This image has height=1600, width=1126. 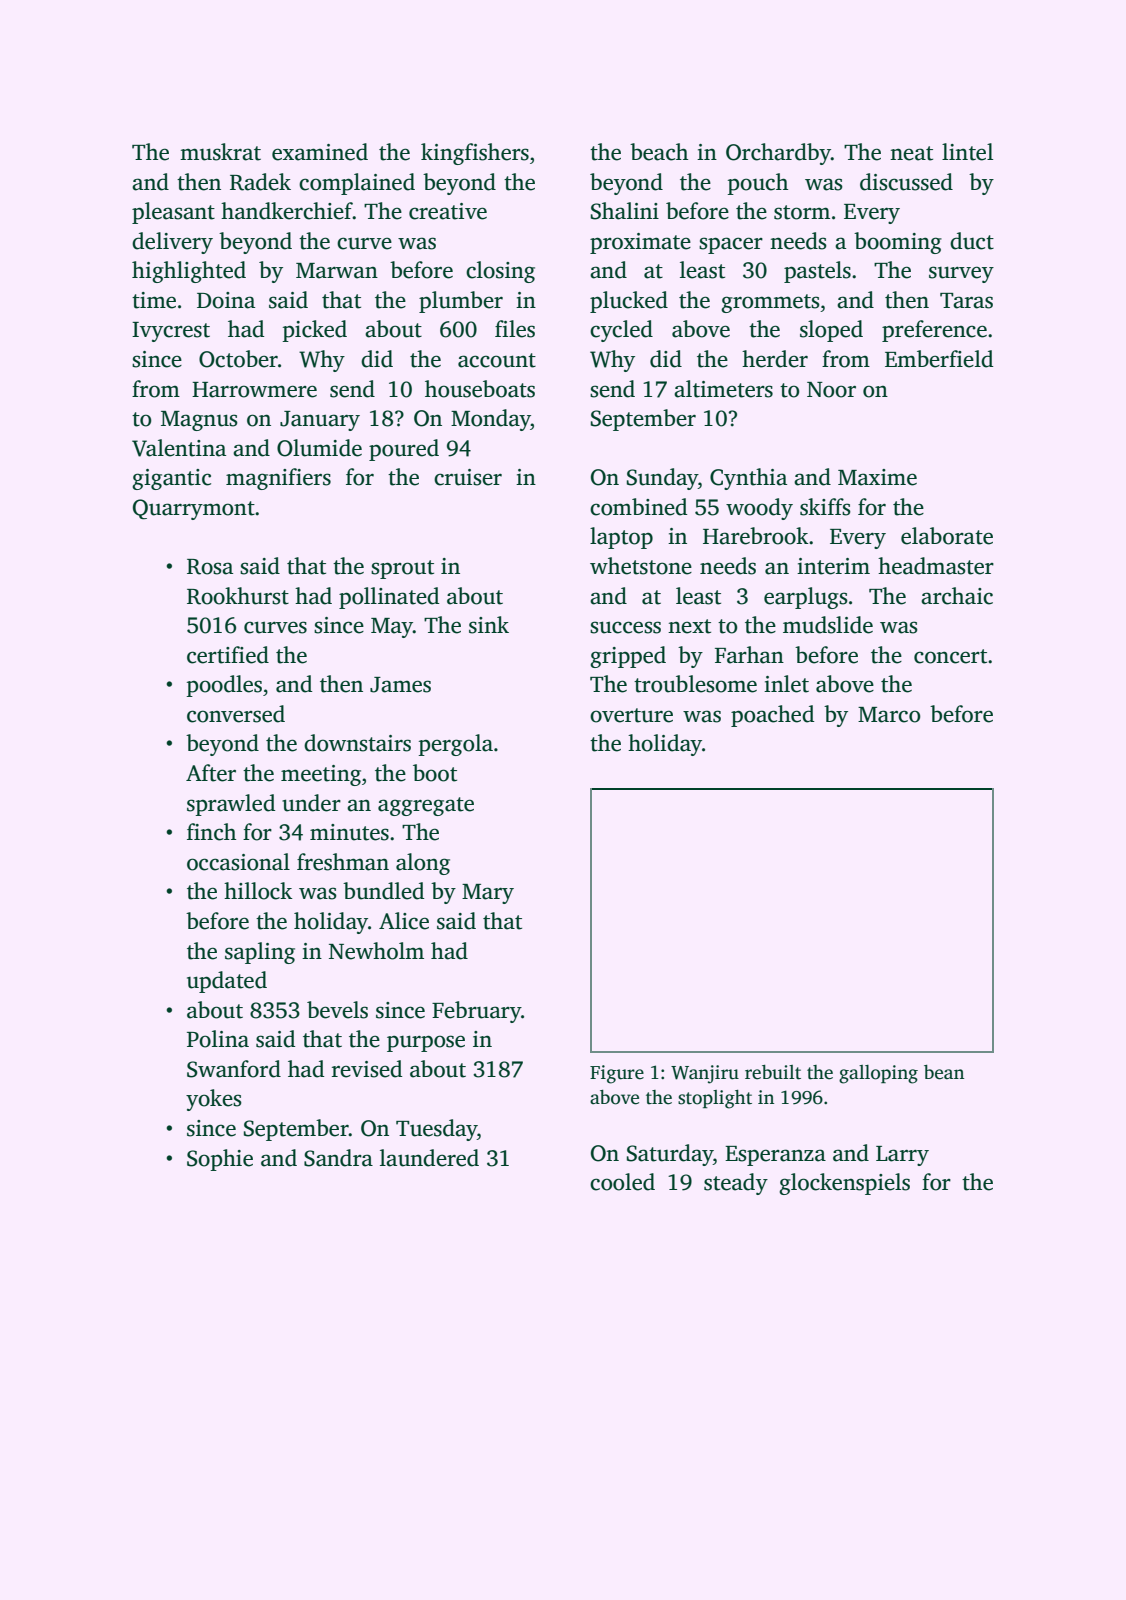 I want to click on muskrat, so click(x=220, y=152).
